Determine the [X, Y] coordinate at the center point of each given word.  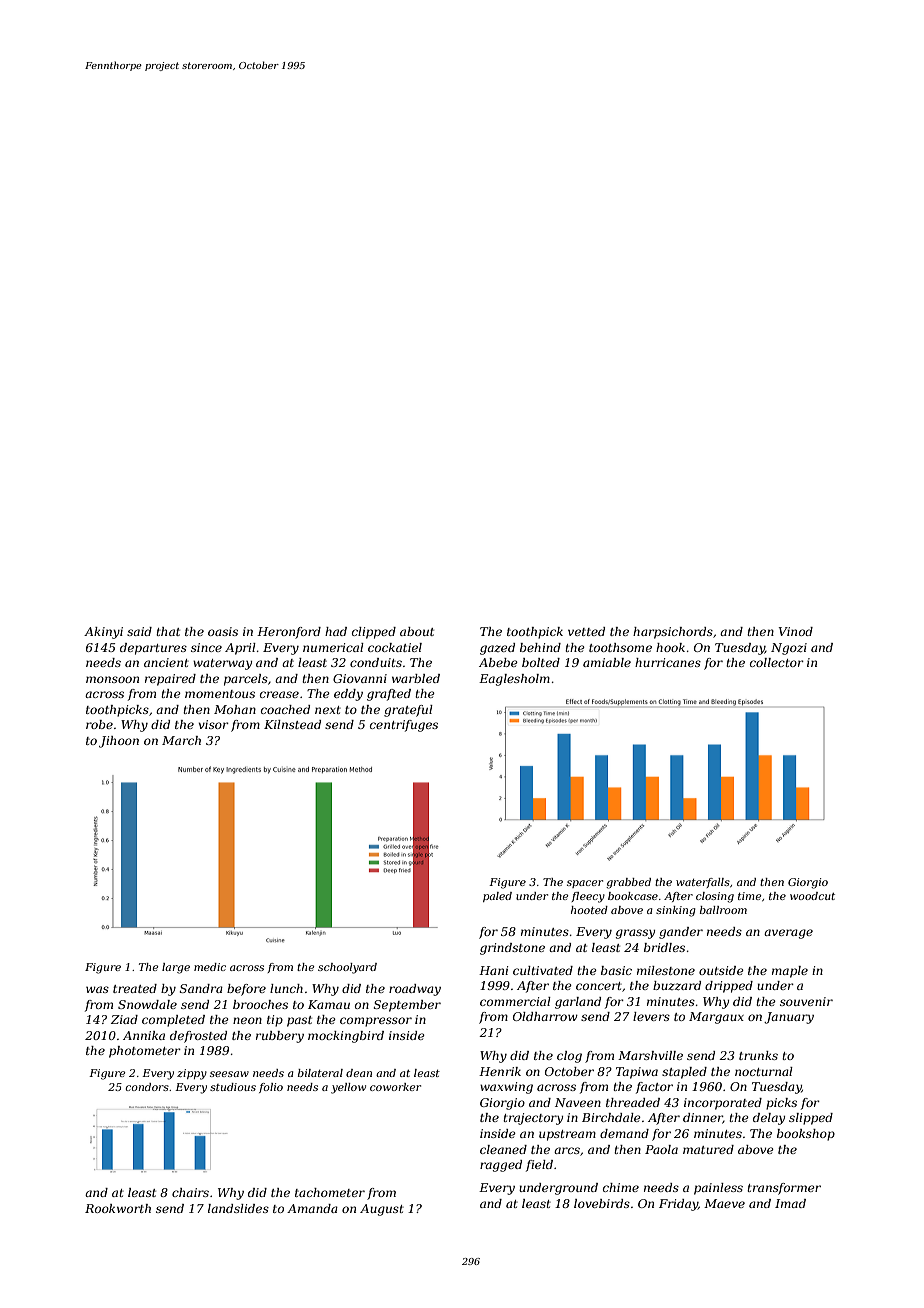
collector [777, 662]
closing [715, 897]
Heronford [289, 633]
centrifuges [404, 726]
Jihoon [119, 742]
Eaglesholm [514, 680]
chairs [190, 1192]
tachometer [330, 1192]
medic [210, 967]
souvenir [806, 1001]
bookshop [806, 1135]
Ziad [124, 1019]
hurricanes [668, 662]
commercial [515, 1001]
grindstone [512, 949]
